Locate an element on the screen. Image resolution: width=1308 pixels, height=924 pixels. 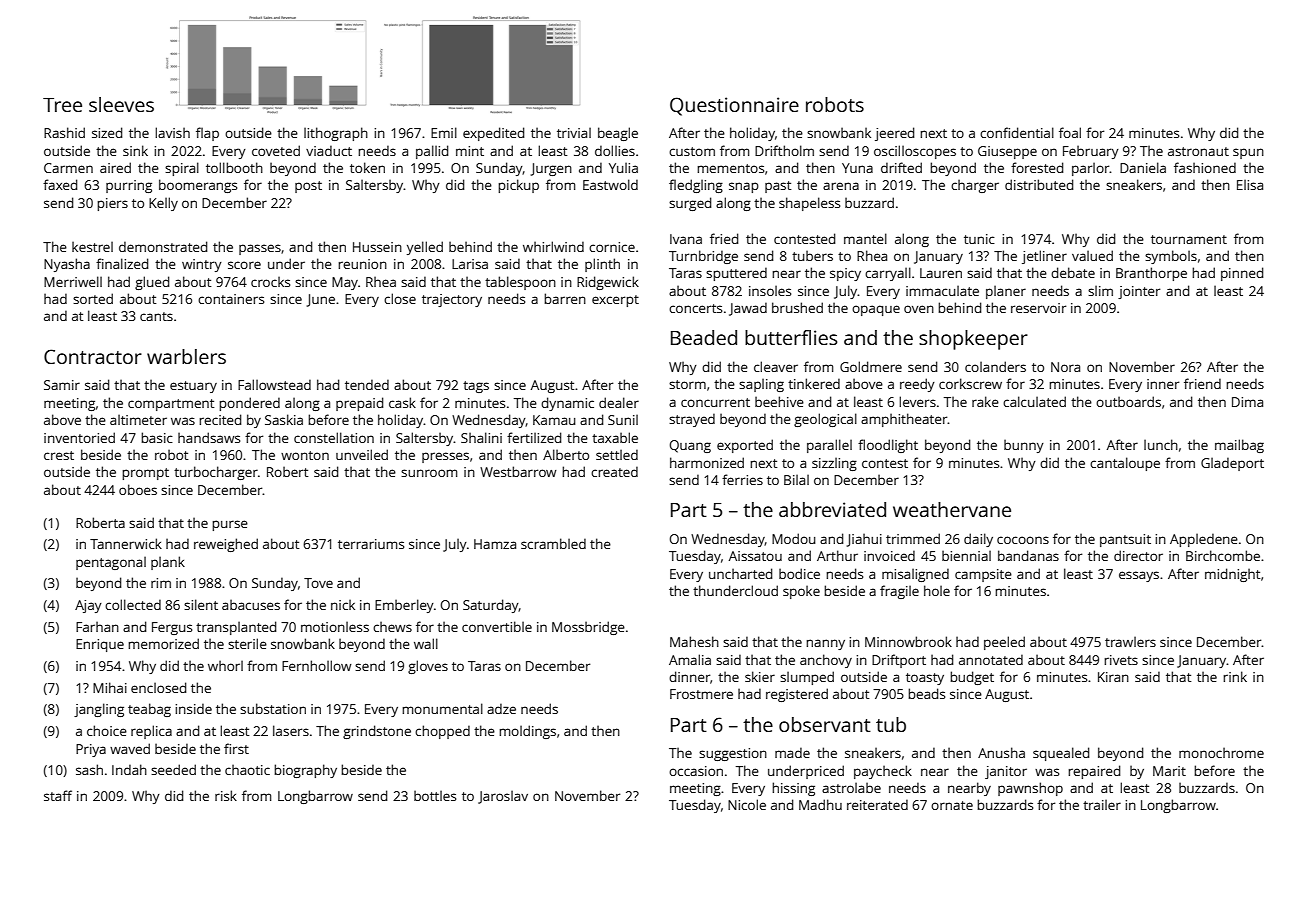
trailer is located at coordinates (1102, 804).
